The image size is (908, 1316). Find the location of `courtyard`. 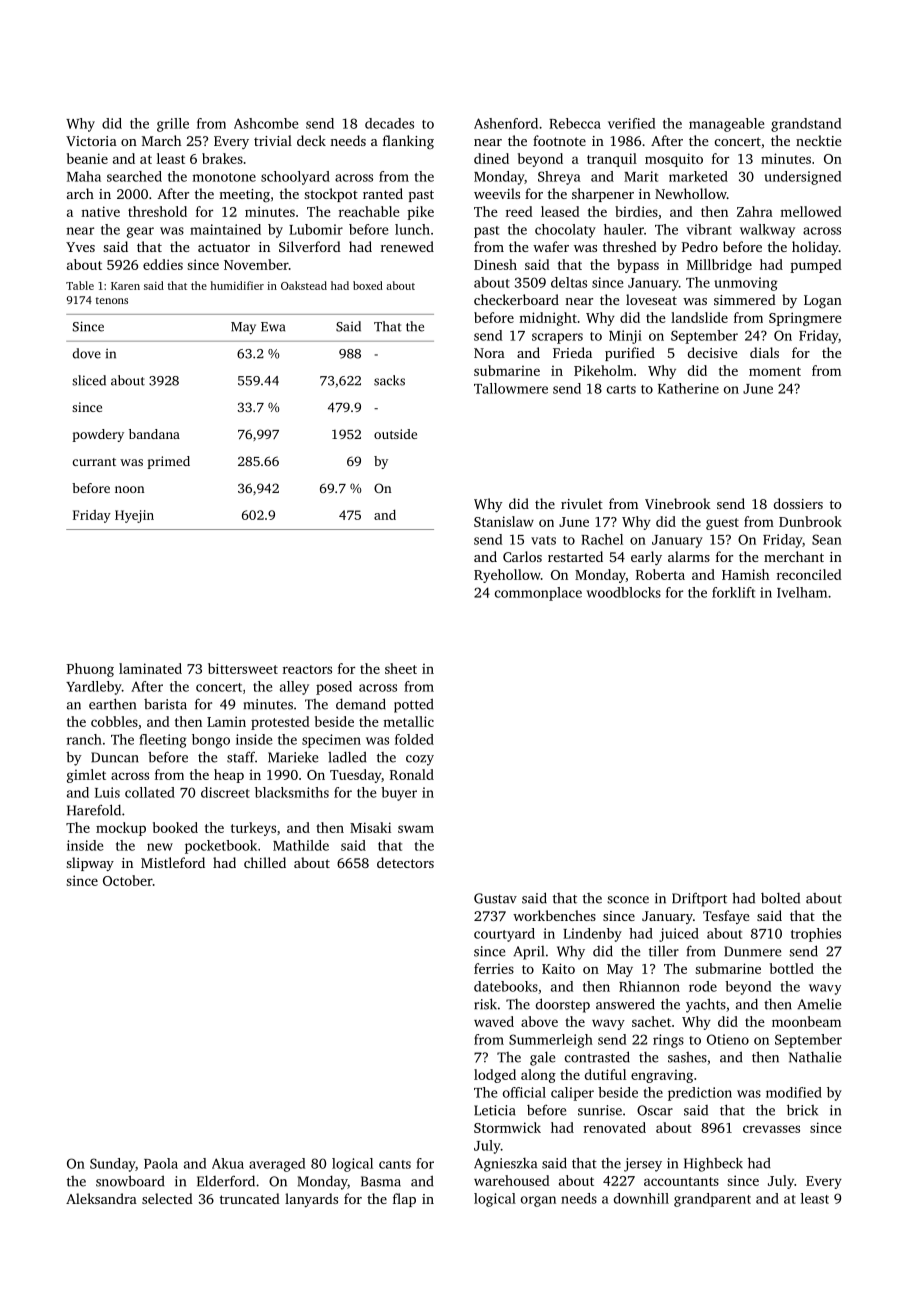

courtyard is located at coordinates (504, 935).
